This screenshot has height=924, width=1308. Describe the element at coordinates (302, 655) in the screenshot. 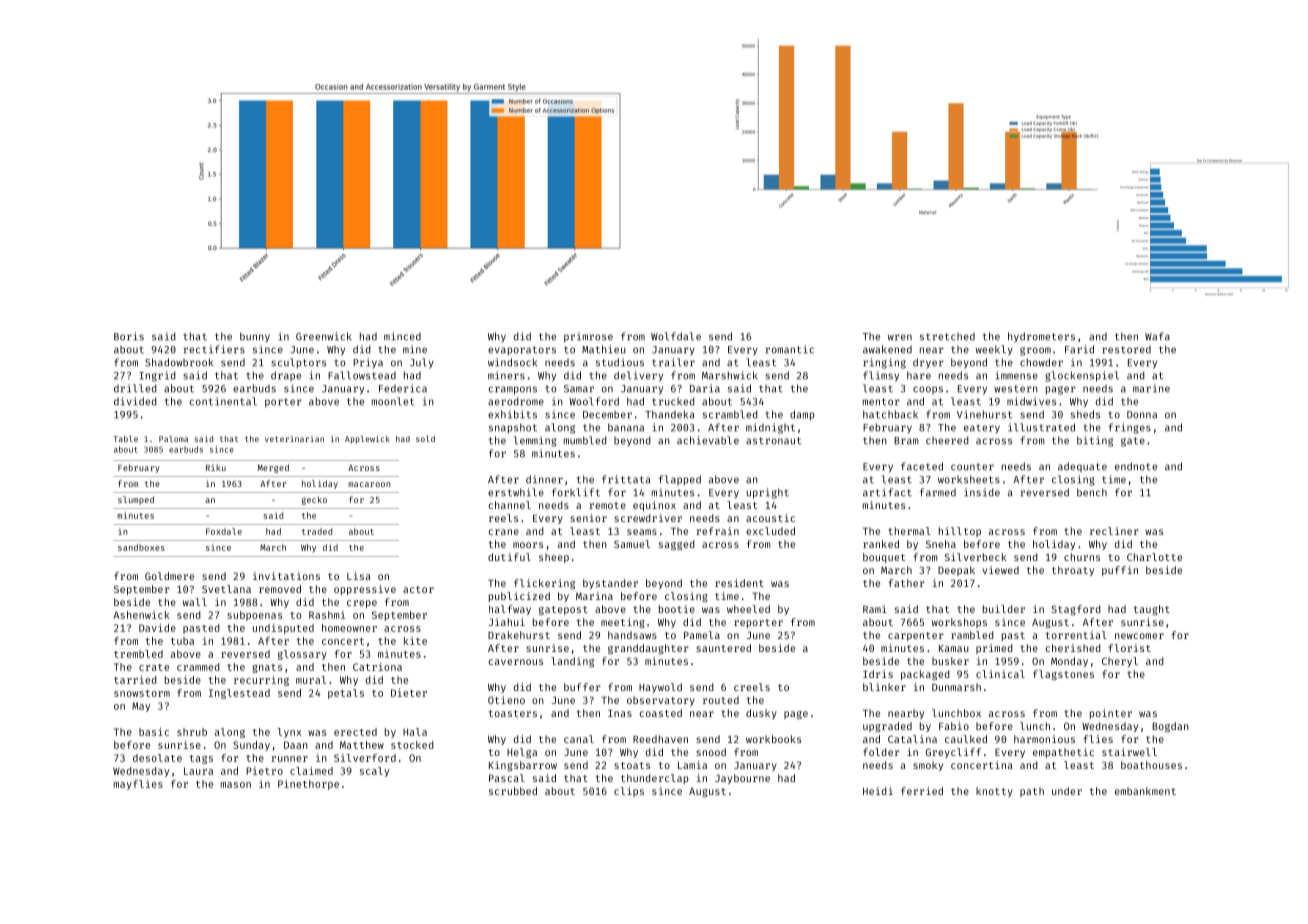

I see `glossary` at that location.
